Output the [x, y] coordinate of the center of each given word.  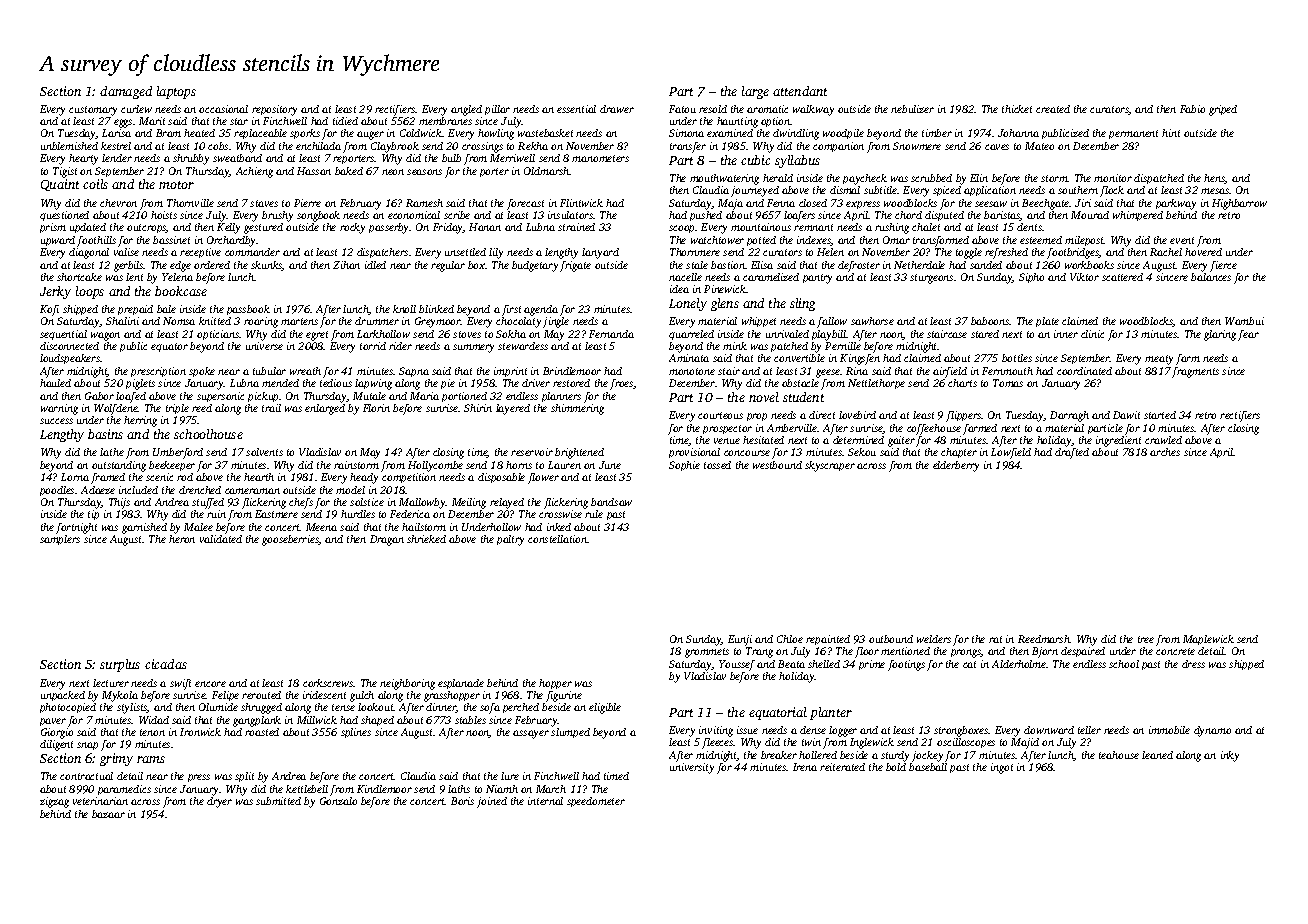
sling [802, 304]
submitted [278, 801]
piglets [140, 384]
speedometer [596, 802]
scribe [457, 215]
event [1182, 240]
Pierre [307, 203]
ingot [1002, 768]
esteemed [1041, 240]
